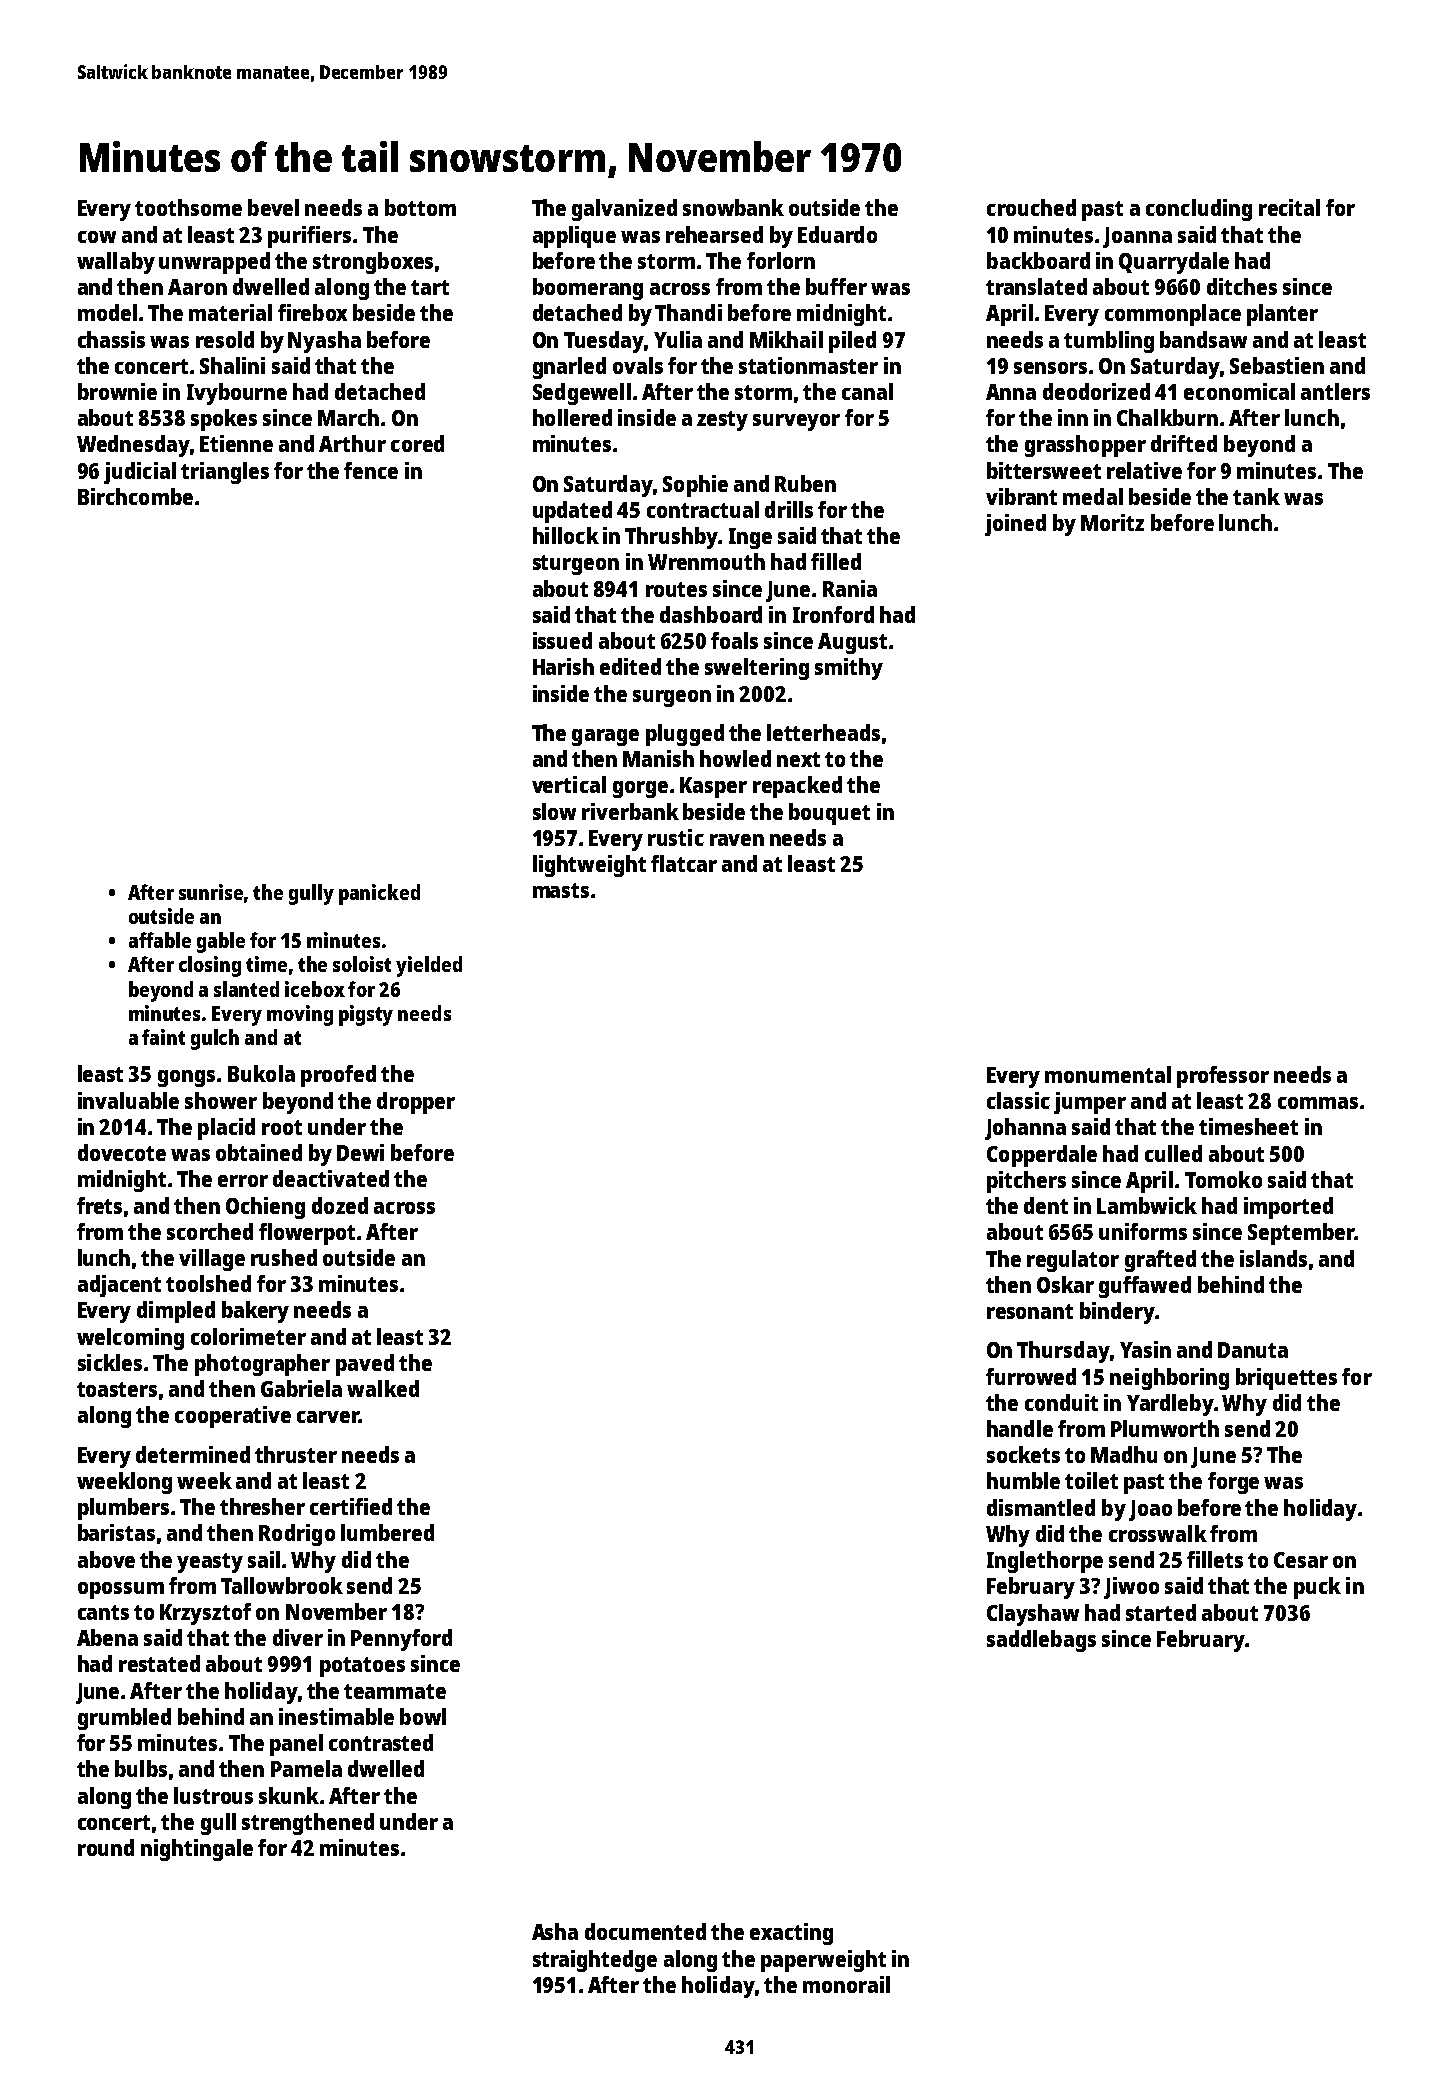 This document has height=2100, width=1450. I want to click on toothsome, so click(188, 207).
